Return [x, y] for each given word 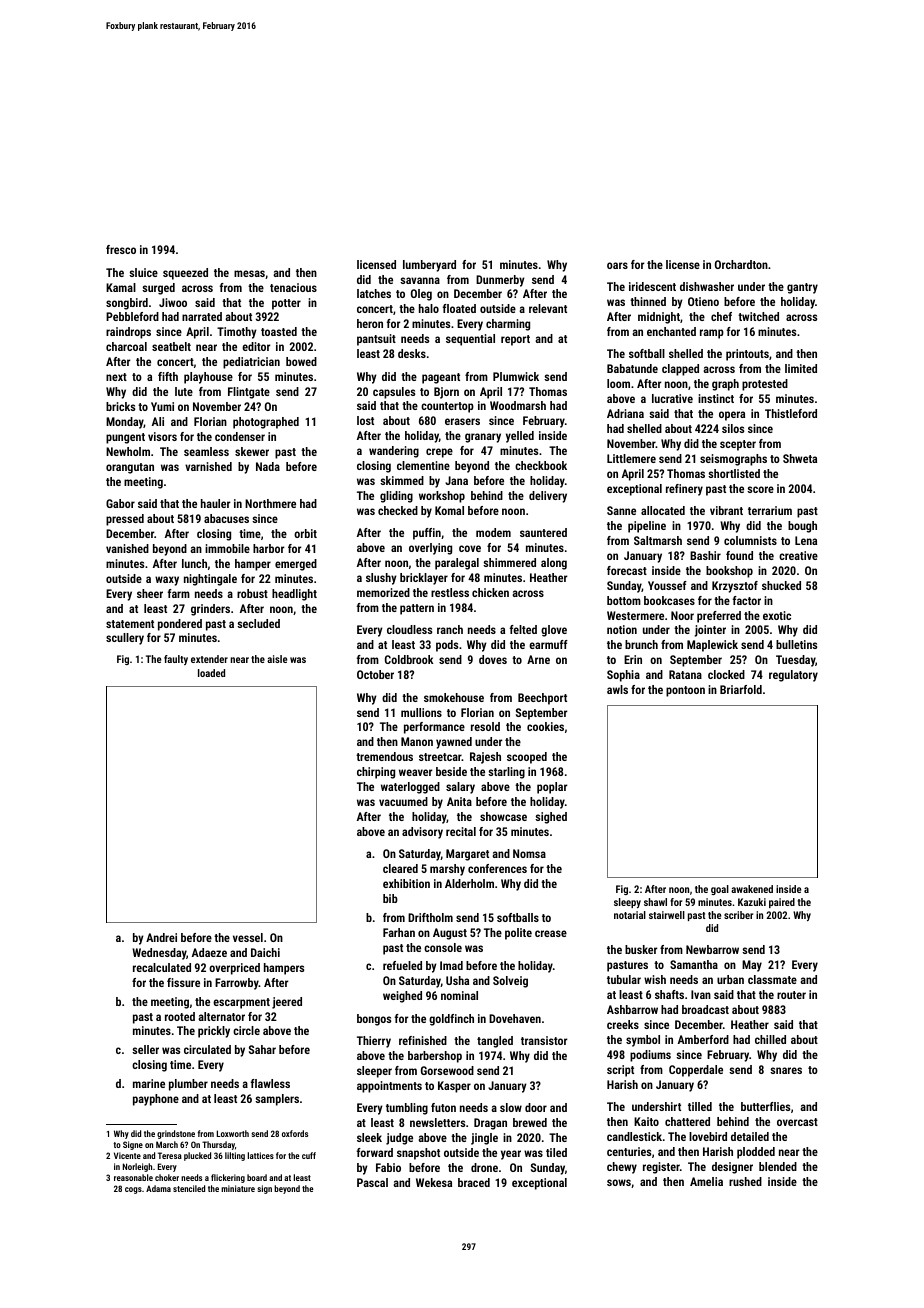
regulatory [793, 676]
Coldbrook [409, 659]
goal [720, 890]
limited [801, 368]
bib [390, 898]
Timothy [237, 333]
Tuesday [795, 661]
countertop [447, 407]
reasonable [133, 1177]
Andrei [161, 937]
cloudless [409, 629]
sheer [150, 593]
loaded [211, 673]
